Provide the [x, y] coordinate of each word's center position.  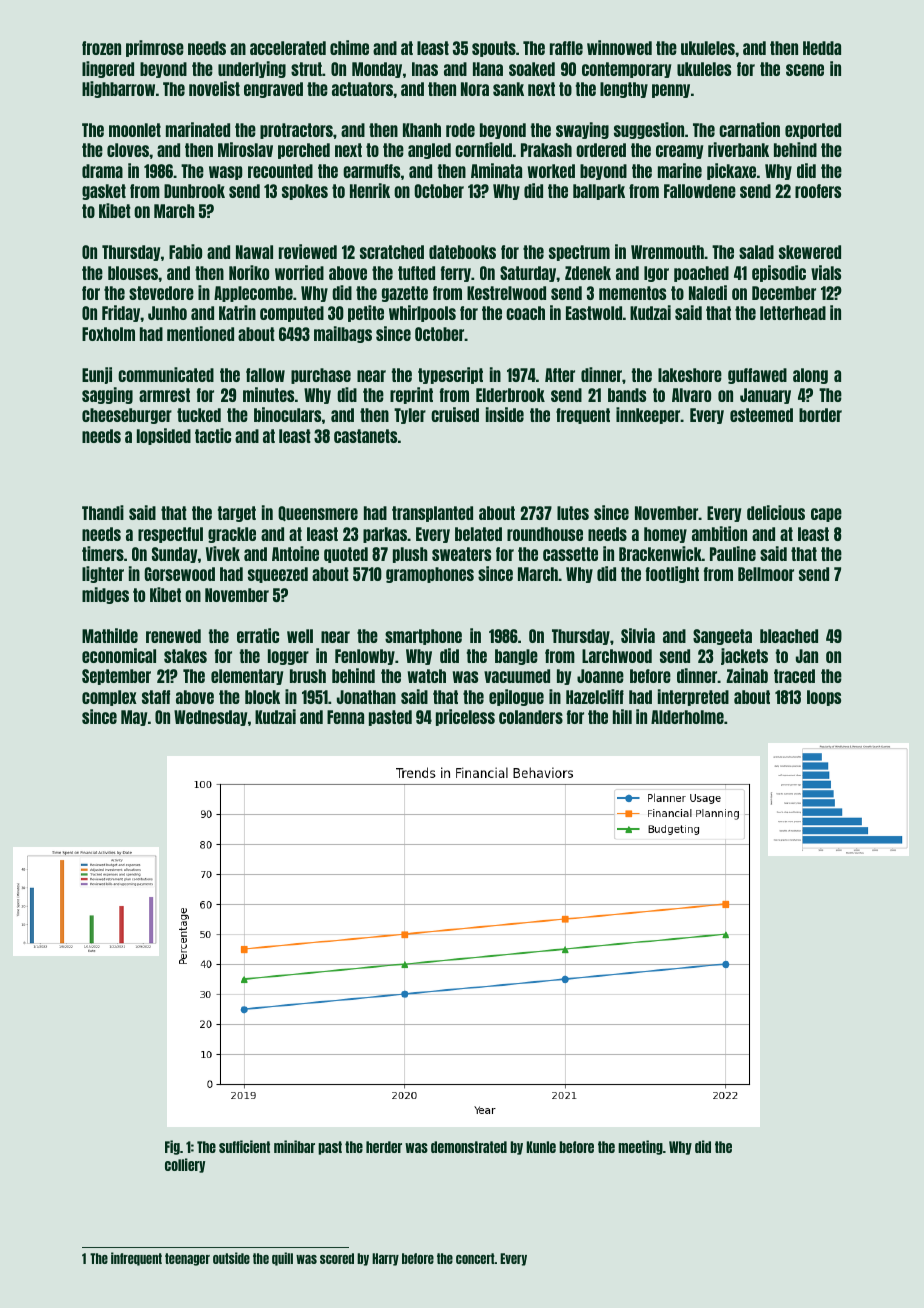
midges [105, 595]
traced [794, 676]
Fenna [345, 717]
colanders [531, 717]
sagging [107, 395]
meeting [640, 1147]
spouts [494, 49]
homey [665, 535]
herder [384, 1147]
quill [282, 1259]
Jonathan [366, 697]
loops [824, 698]
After [560, 375]
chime [349, 47]
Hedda [822, 48]
